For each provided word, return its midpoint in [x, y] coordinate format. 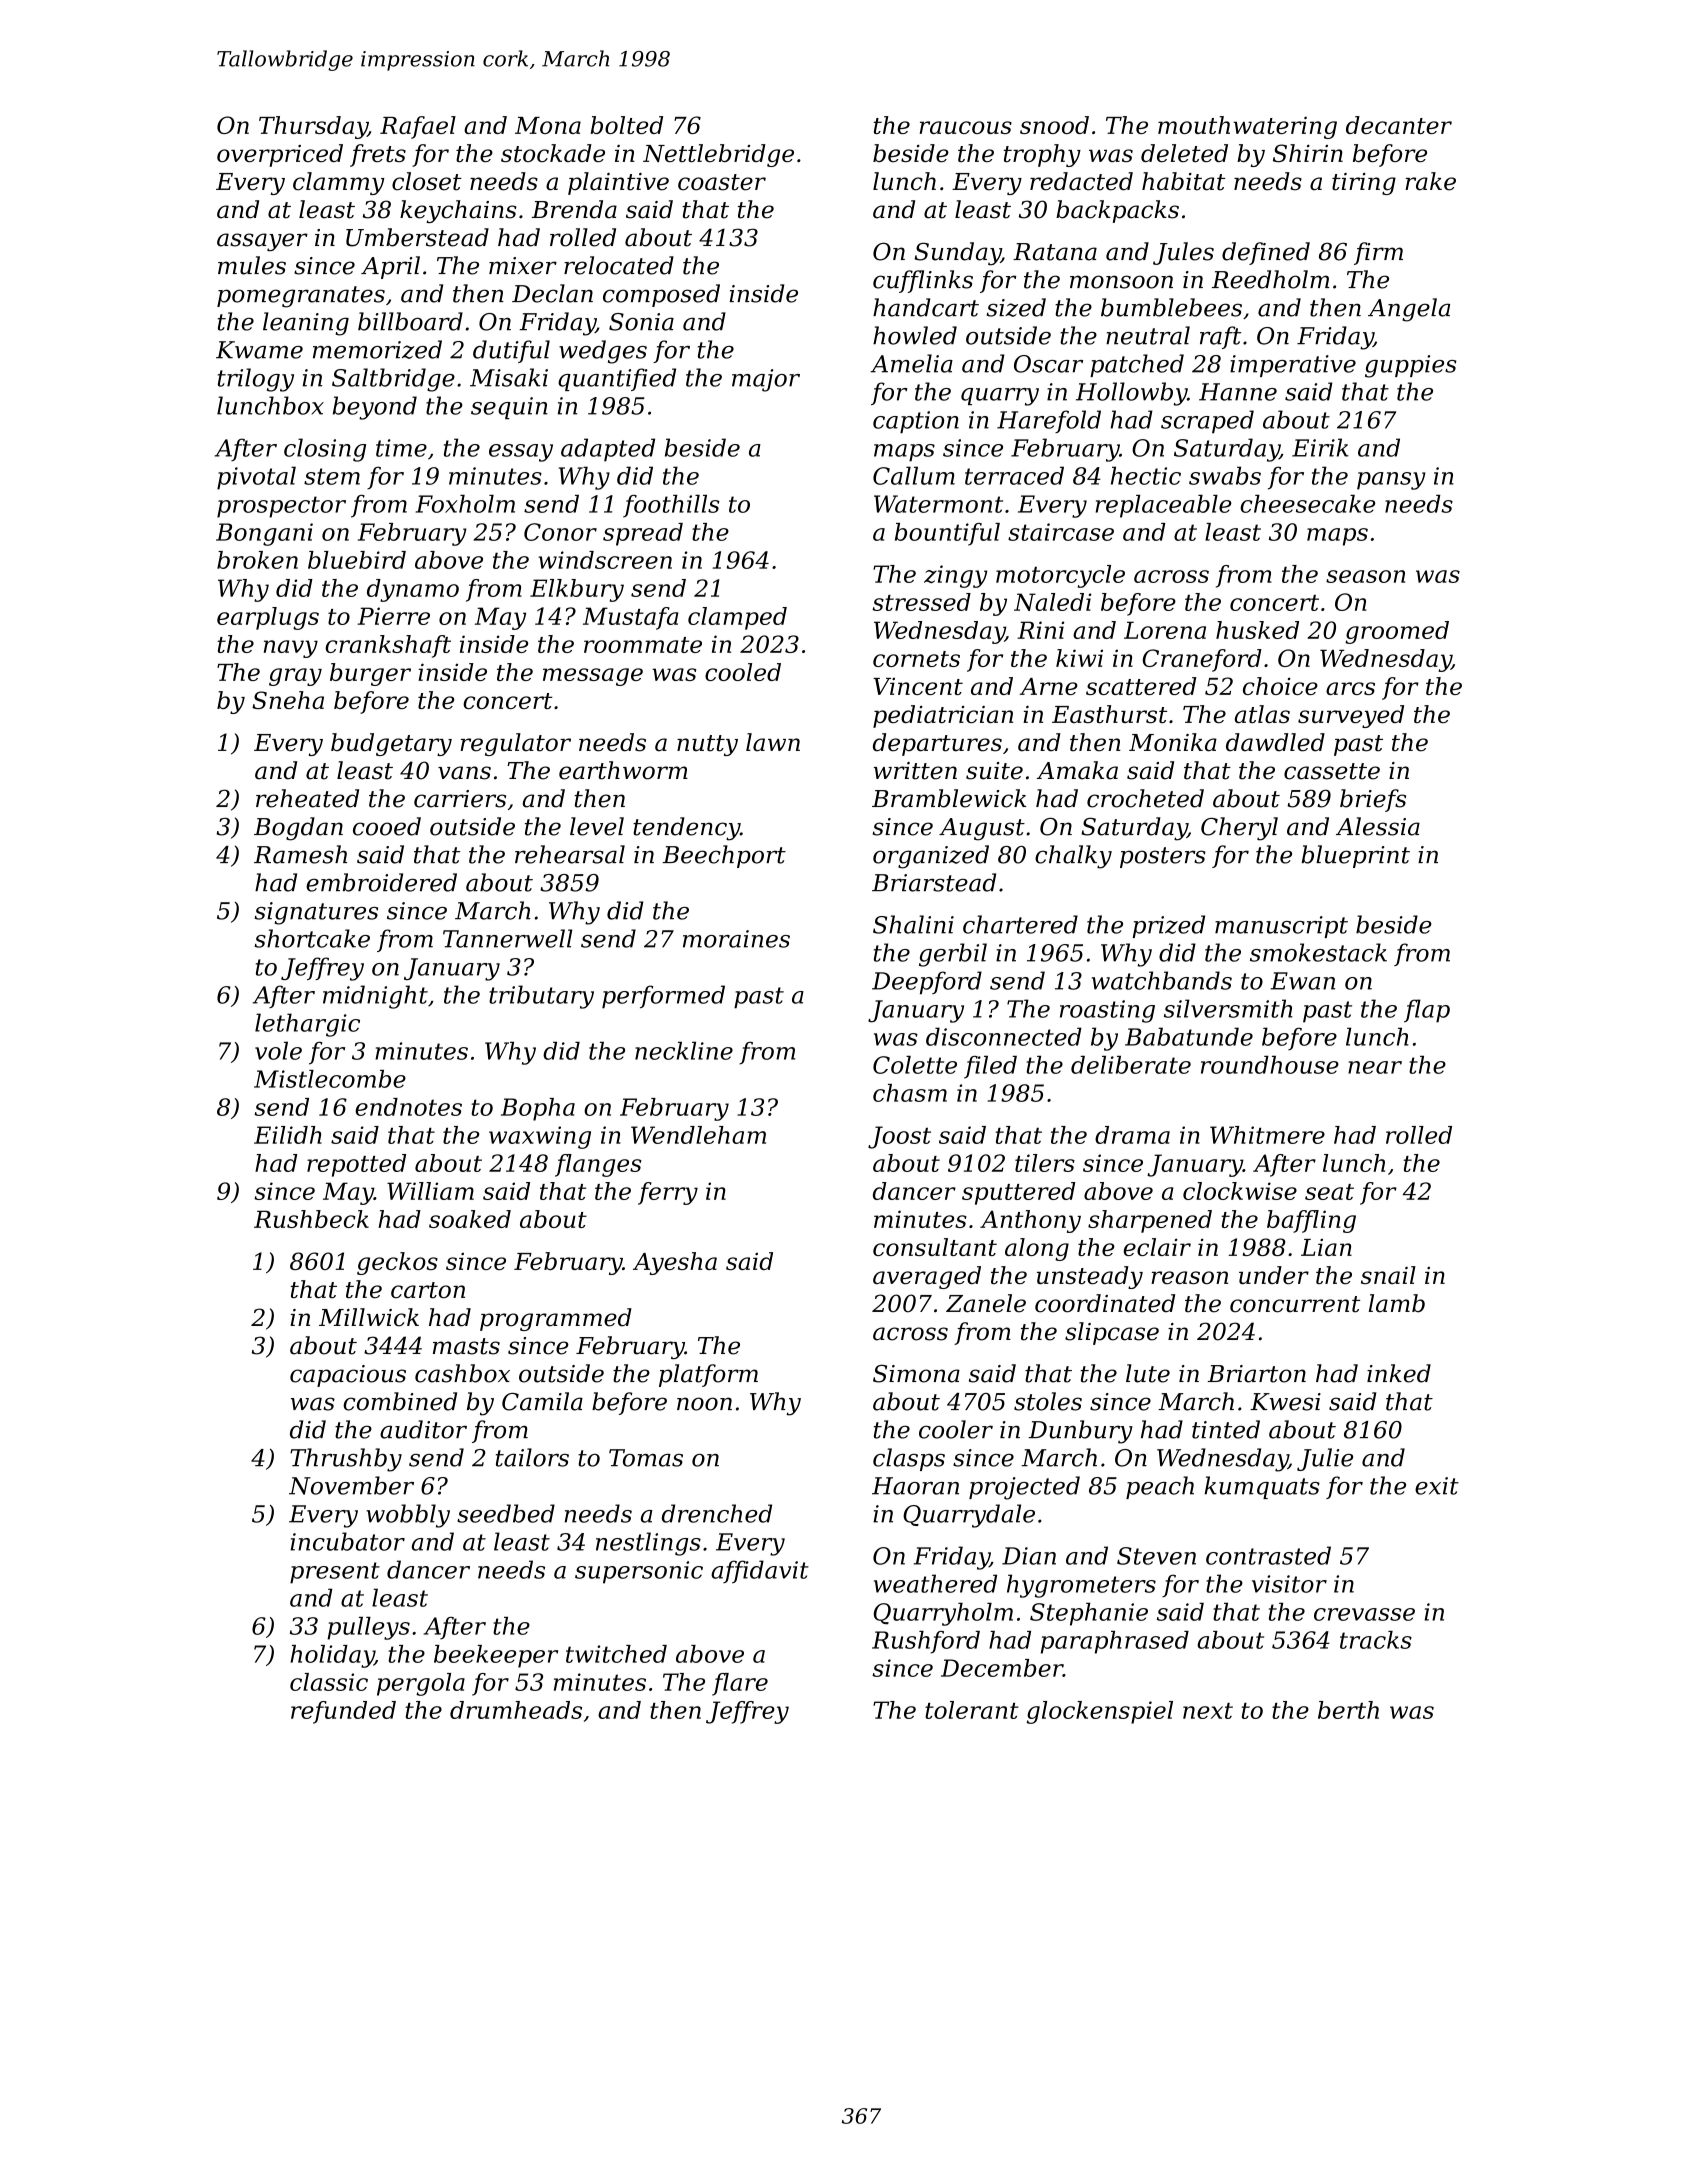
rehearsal [570, 854]
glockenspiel [1100, 1712]
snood [1054, 125]
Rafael [418, 127]
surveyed [1351, 716]
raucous [966, 127]
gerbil [953, 955]
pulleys [368, 1628]
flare [740, 1684]
